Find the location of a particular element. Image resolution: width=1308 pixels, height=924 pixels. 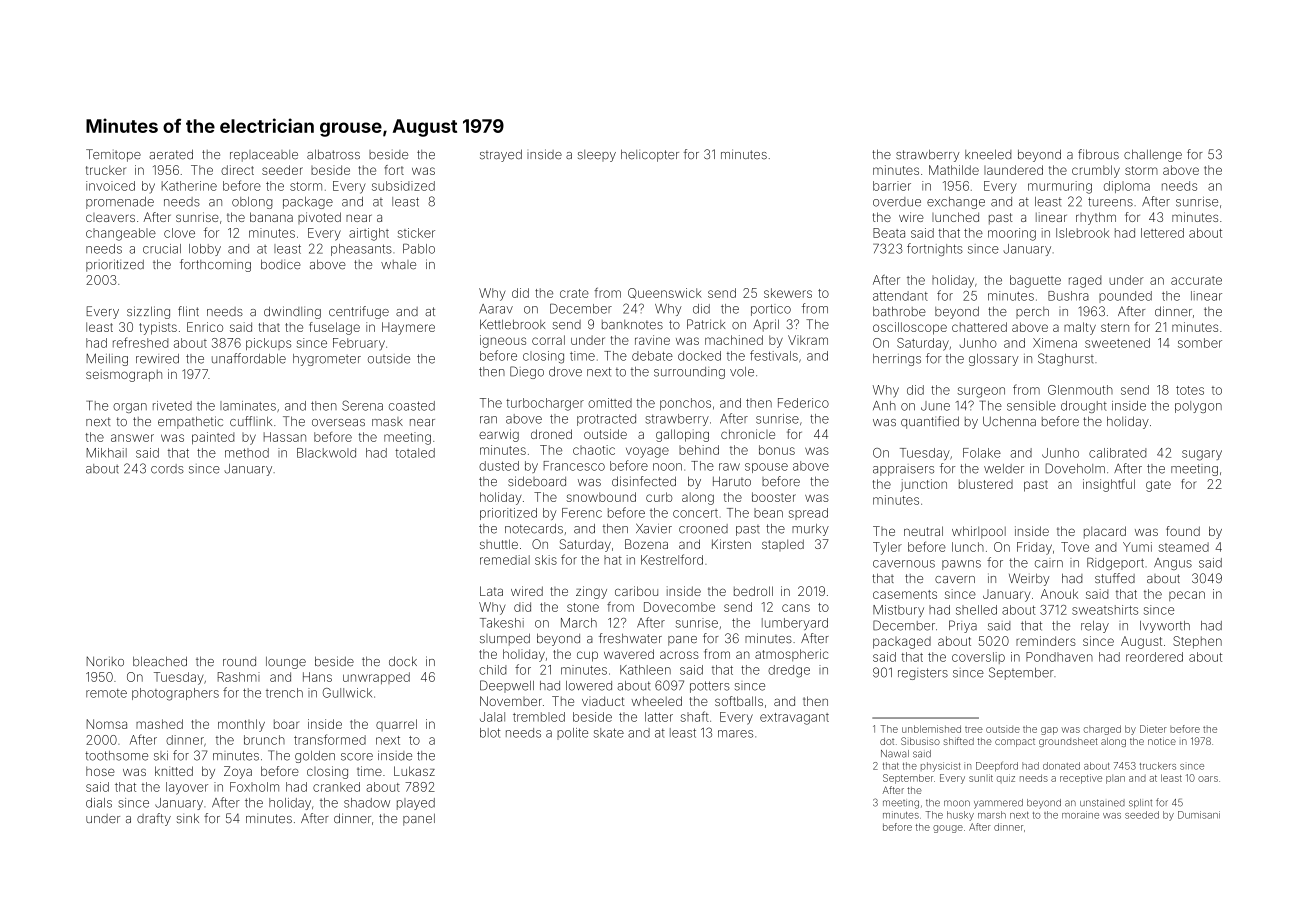

Anh is located at coordinates (884, 405).
